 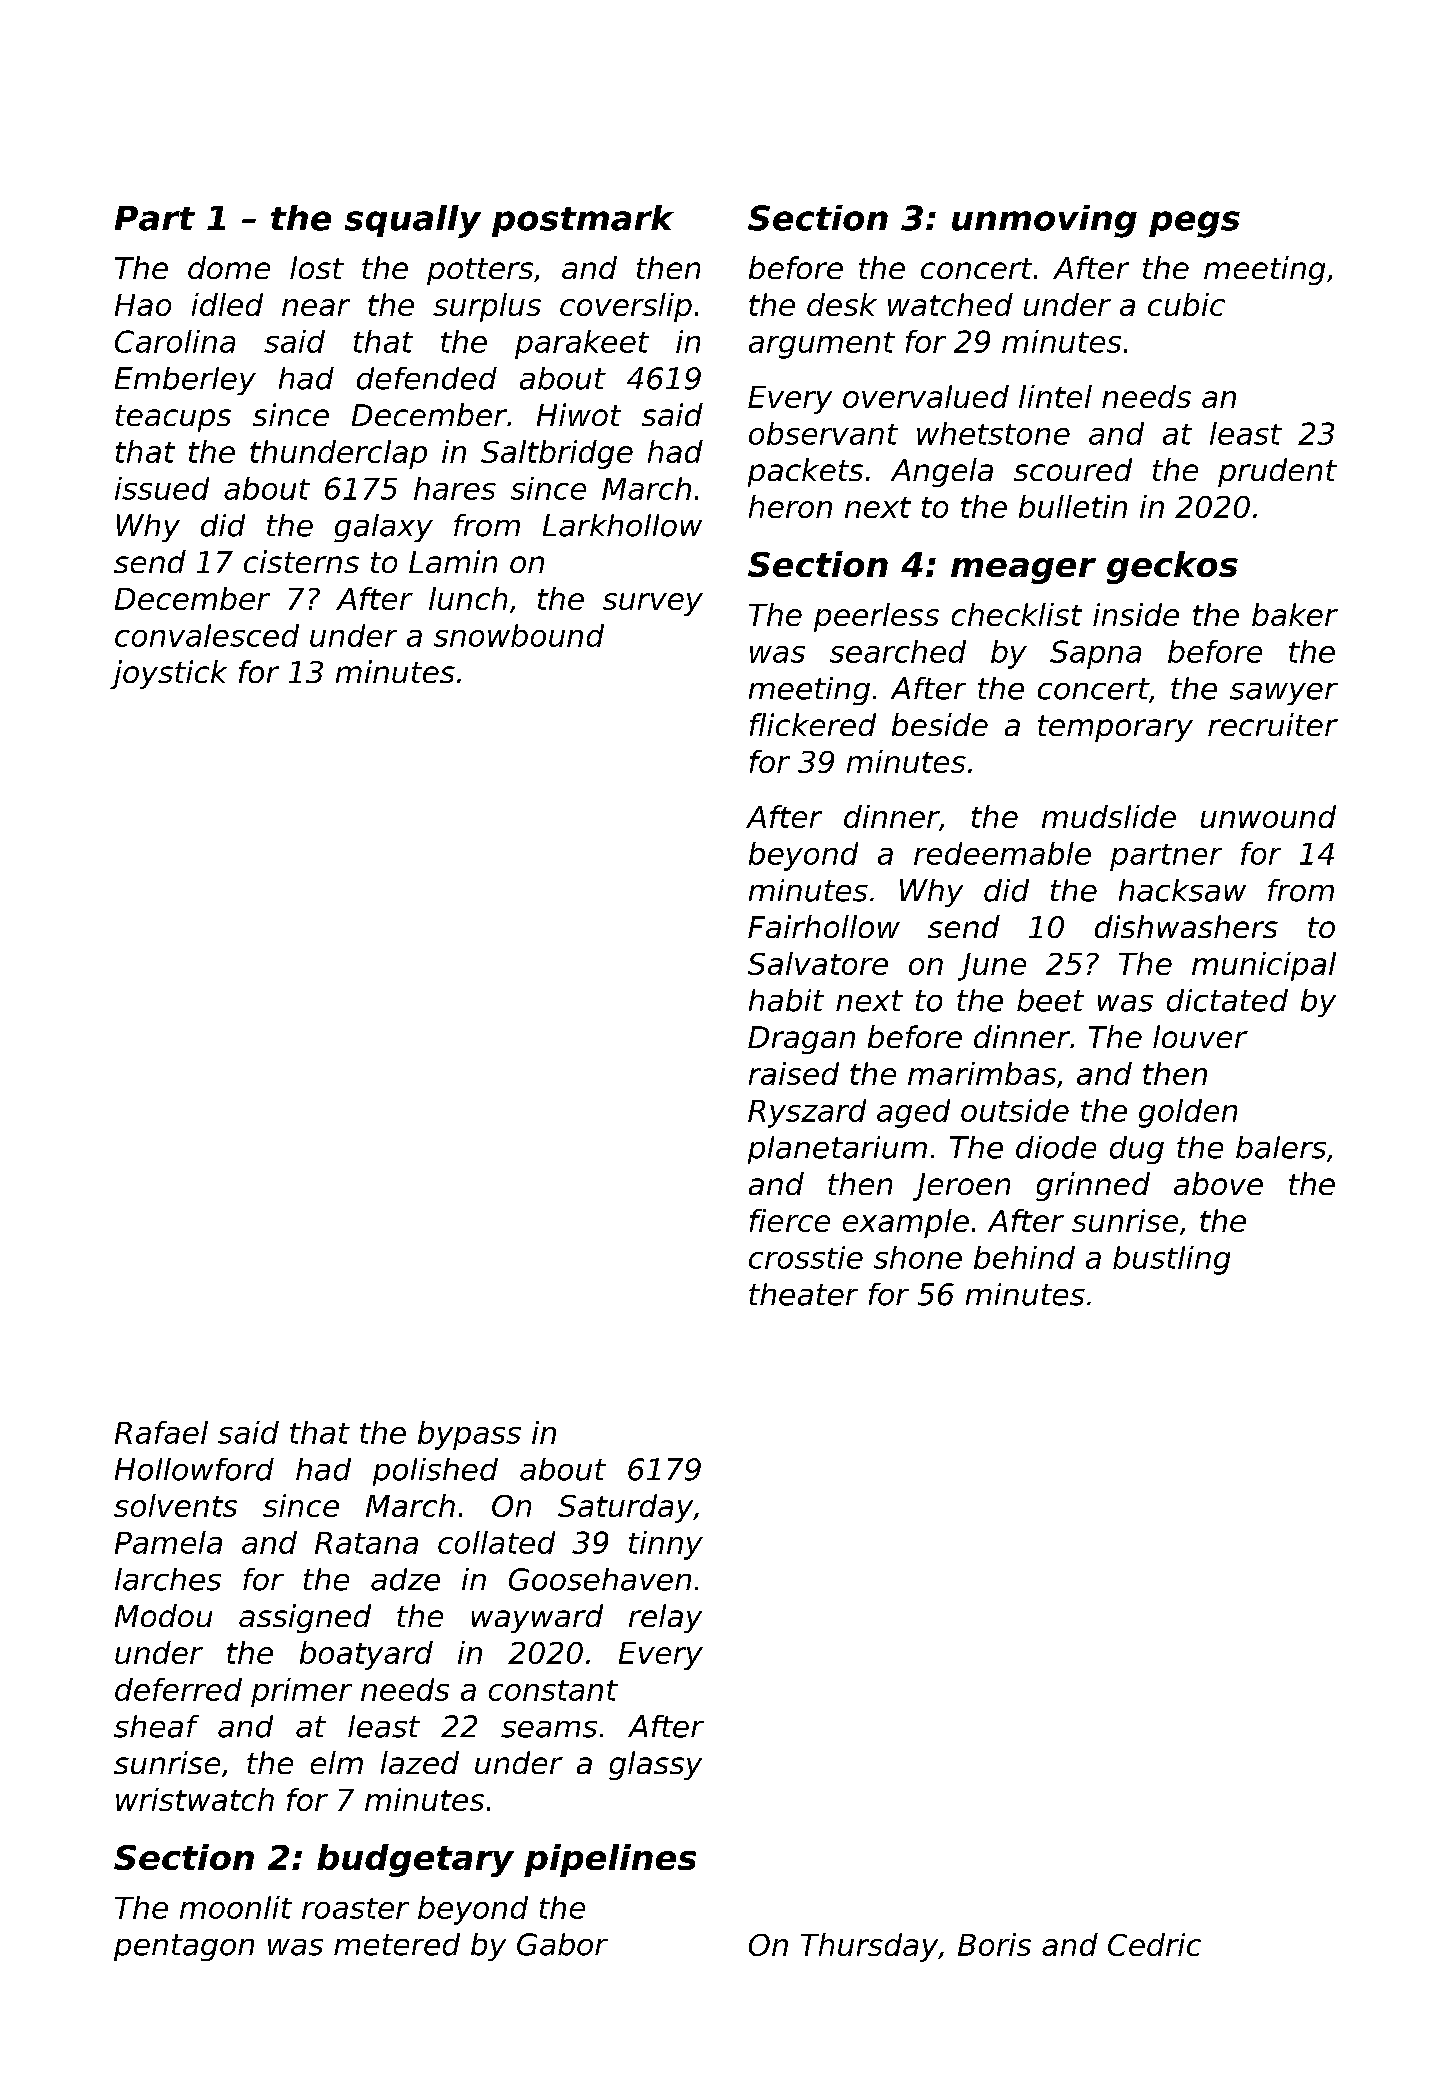 I want to click on desk, so click(x=842, y=304).
